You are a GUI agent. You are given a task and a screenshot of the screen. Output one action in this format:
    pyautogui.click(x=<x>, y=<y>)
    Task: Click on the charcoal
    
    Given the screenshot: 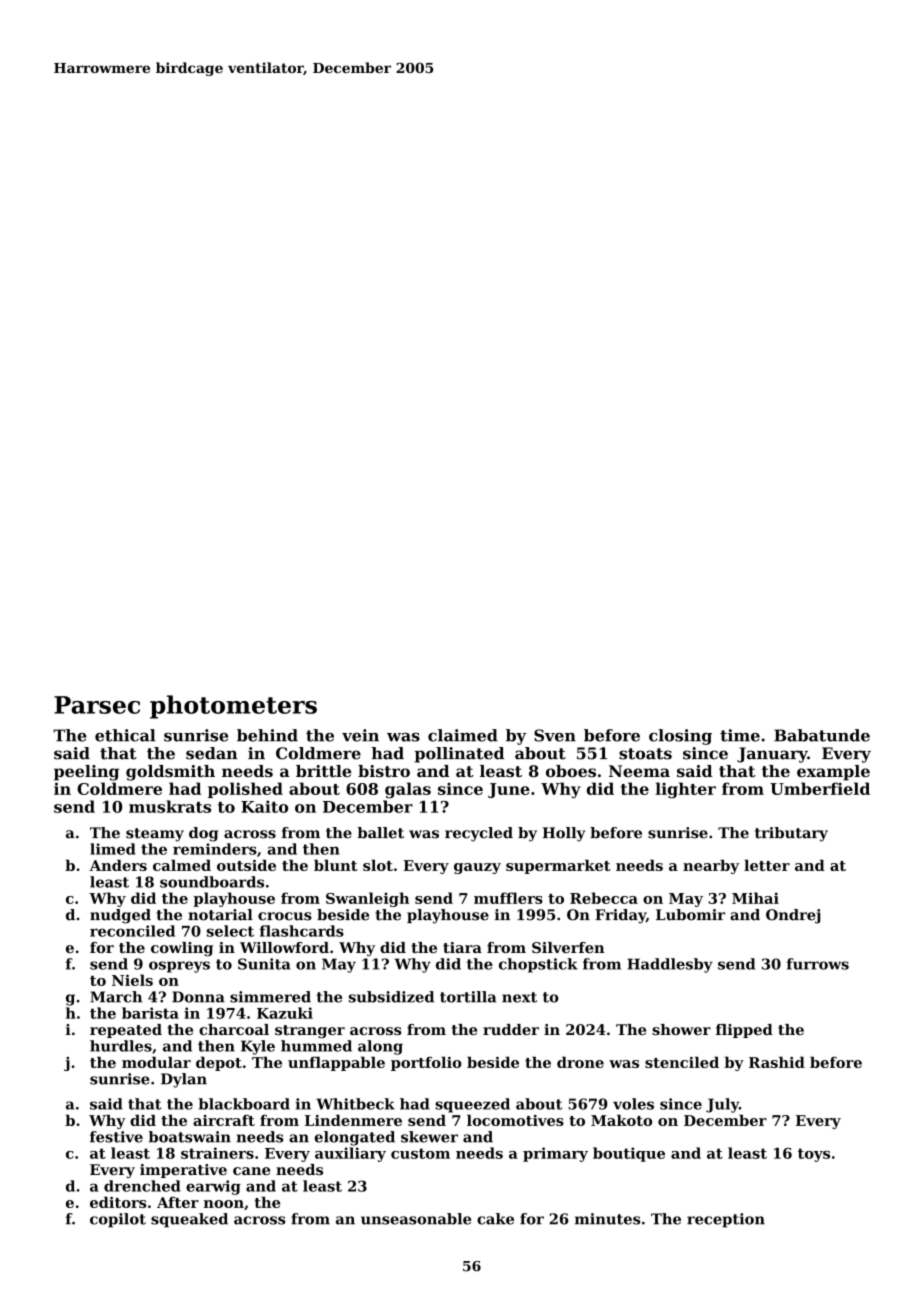 What is the action you would take?
    pyautogui.click(x=234, y=1029)
